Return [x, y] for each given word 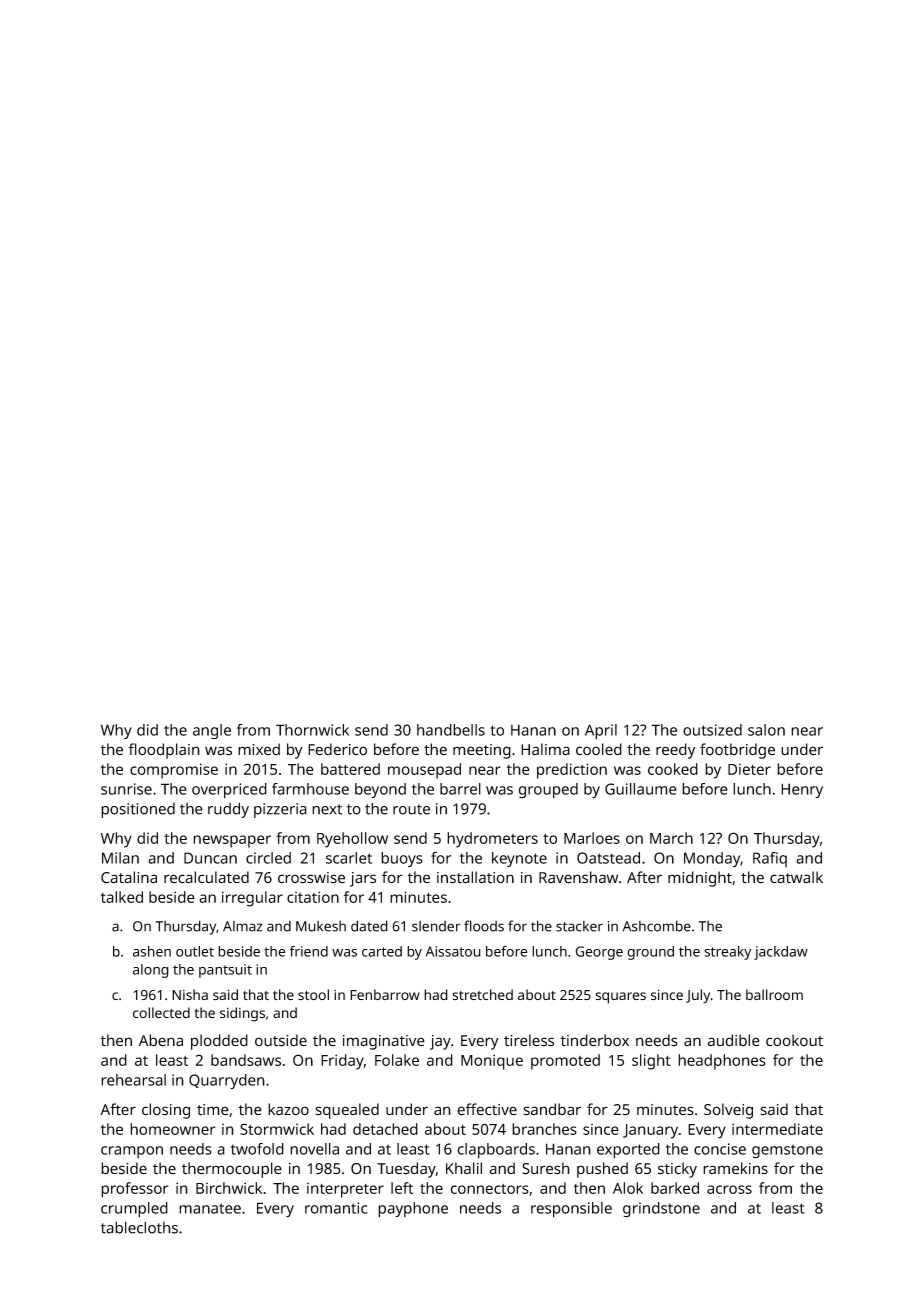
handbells [451, 730]
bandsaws [246, 1060]
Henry [802, 790]
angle [212, 732]
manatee [210, 1208]
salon [766, 730]
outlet [195, 951]
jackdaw [781, 953]
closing [166, 1111]
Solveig [728, 1111]
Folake [397, 1060]
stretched [482, 994]
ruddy [228, 810]
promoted [565, 1062]
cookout [794, 1040]
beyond [380, 790]
